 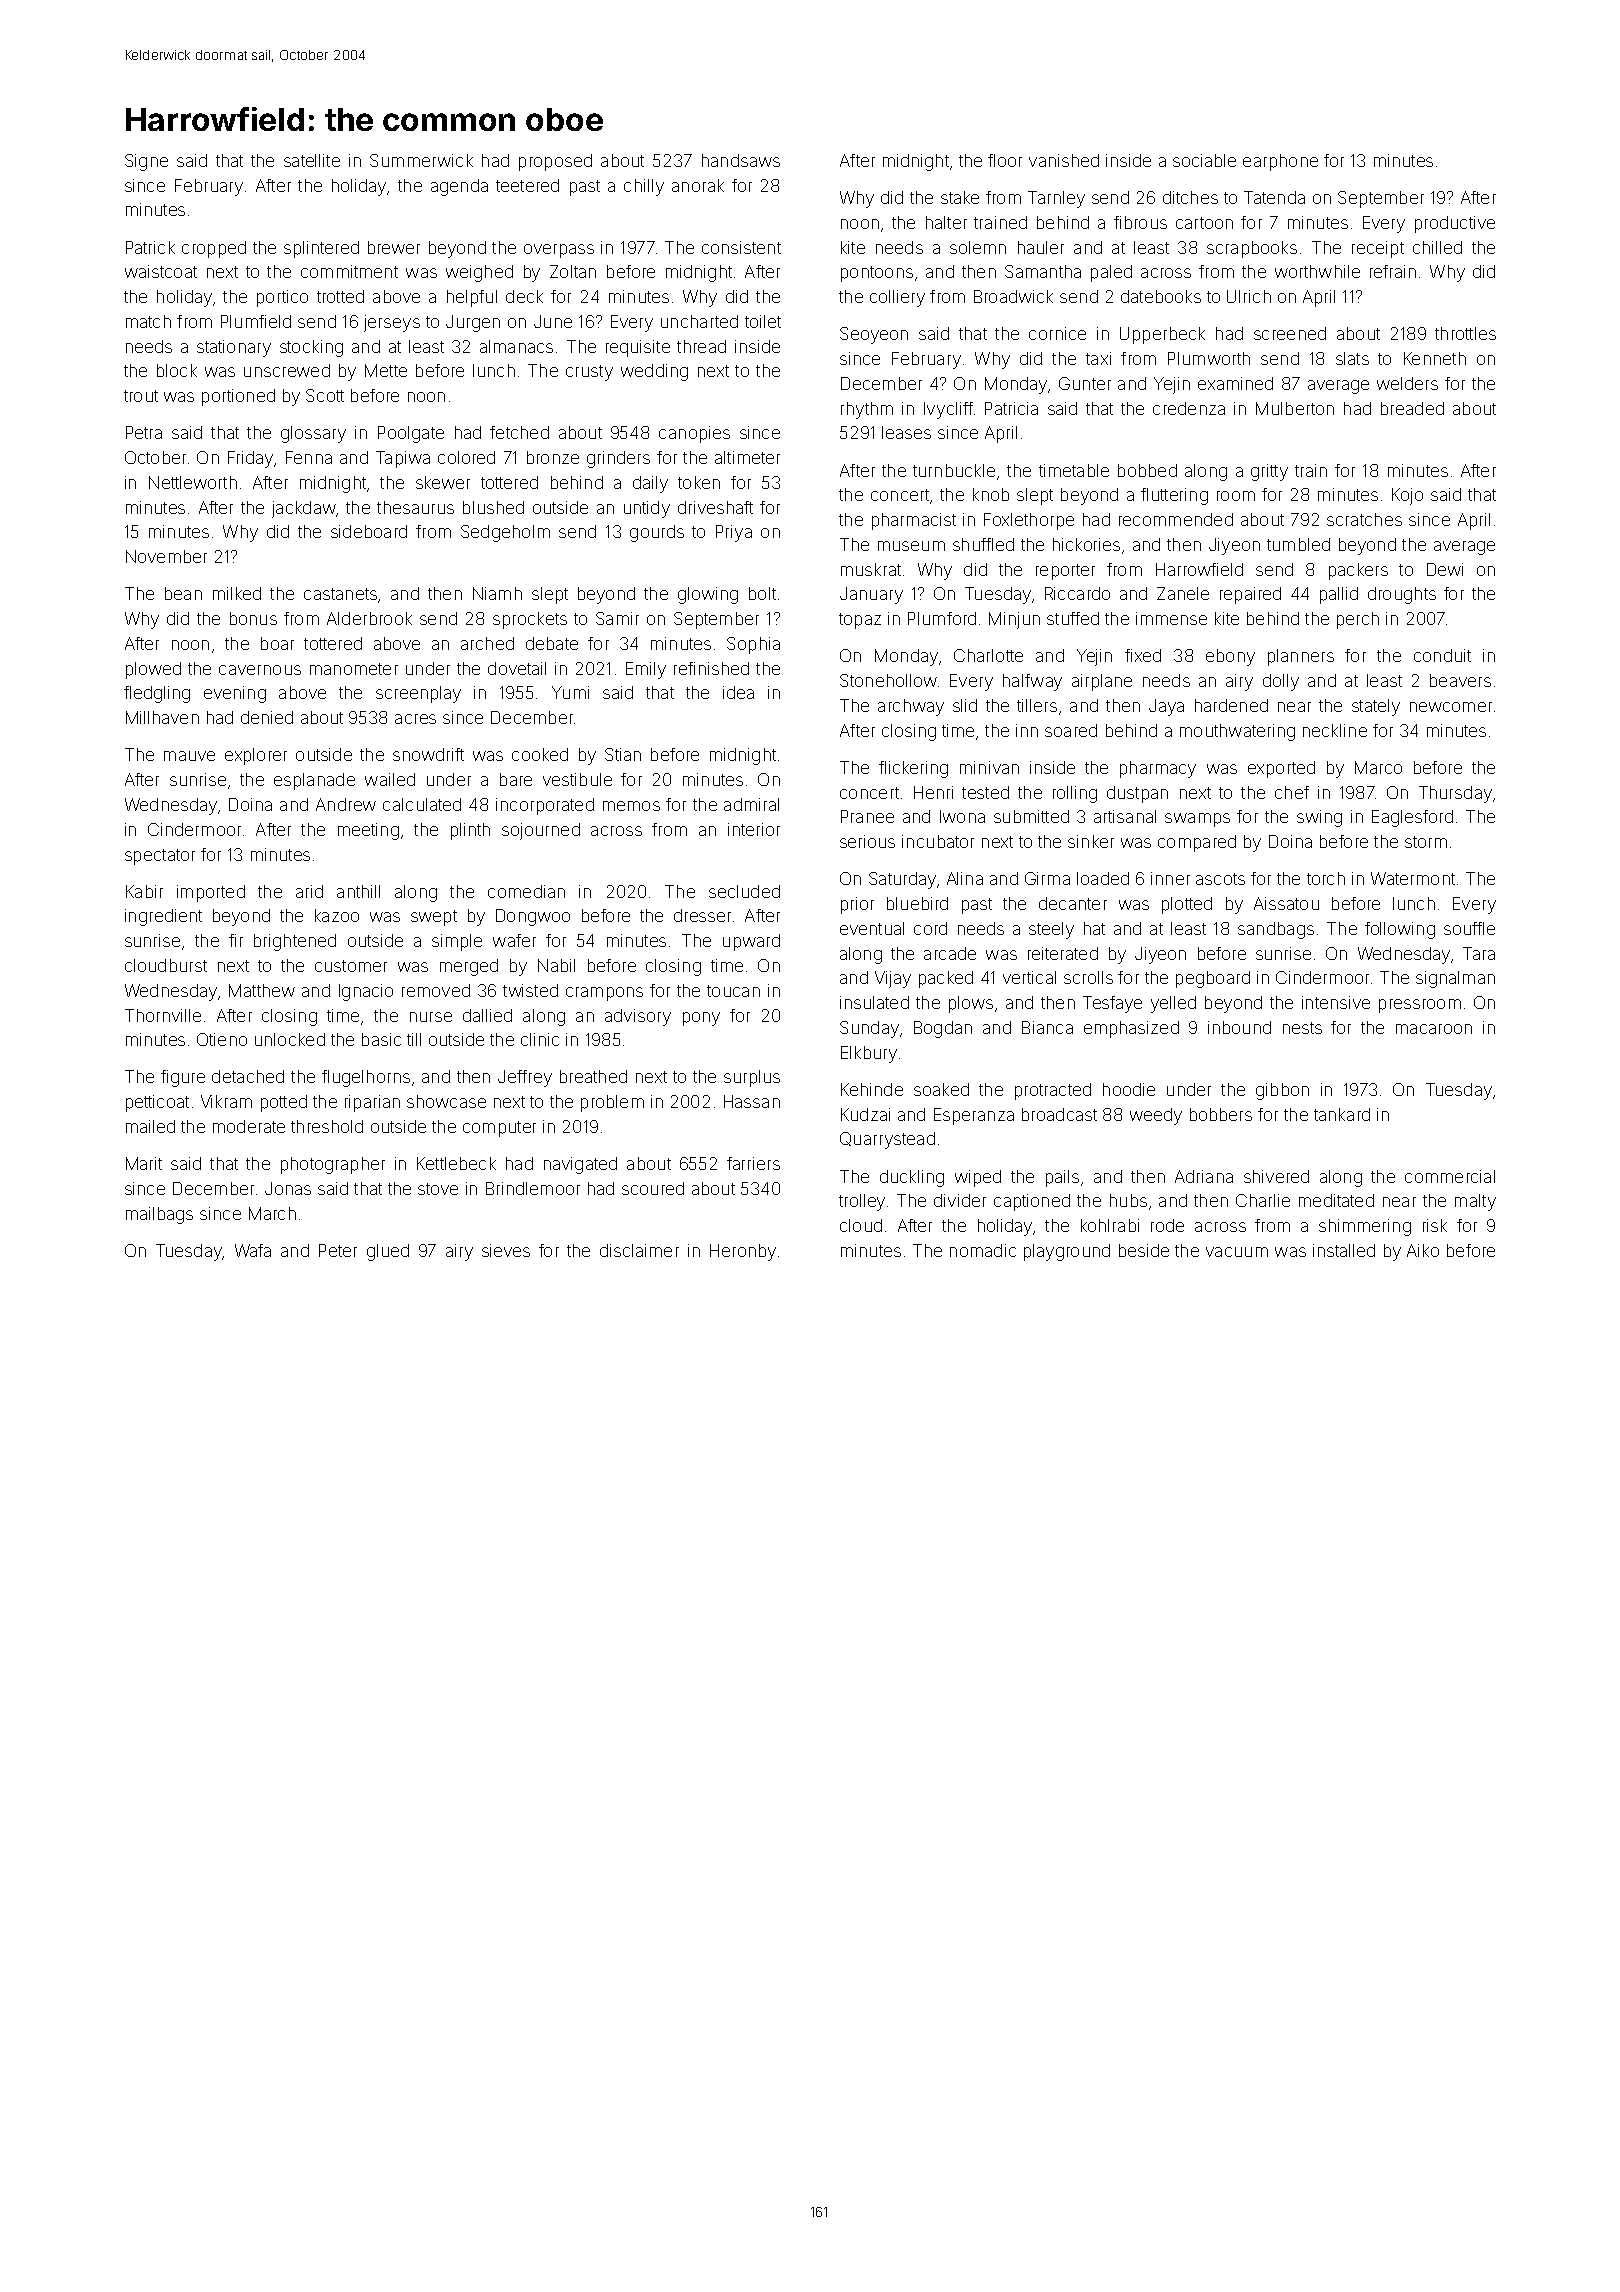 What do you see at coordinates (1465, 333) in the screenshot?
I see `throttles` at bounding box center [1465, 333].
